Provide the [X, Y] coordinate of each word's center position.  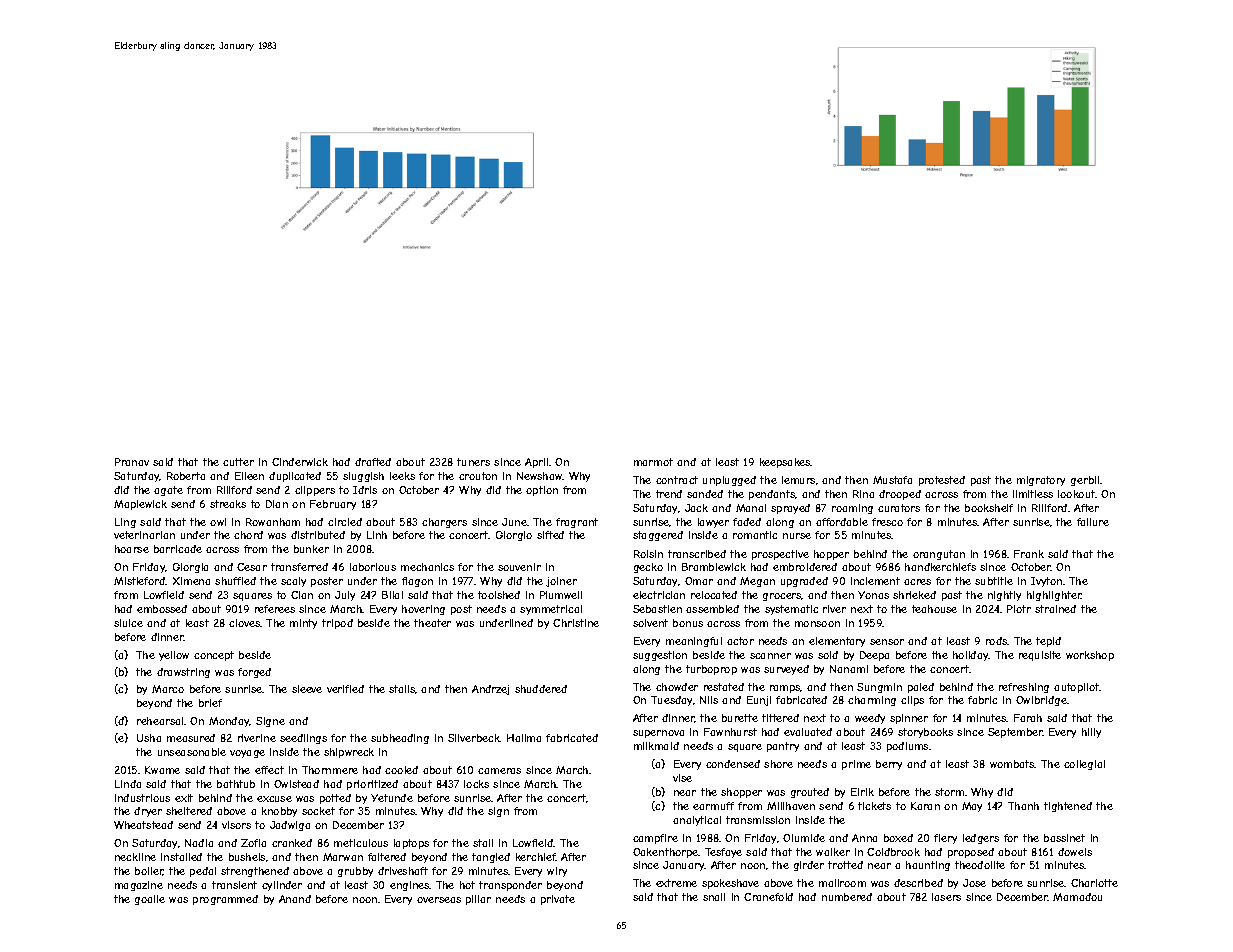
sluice [128, 623]
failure [1093, 522]
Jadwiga [290, 826]
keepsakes [785, 463]
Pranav [132, 462]
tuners [473, 462]
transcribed [697, 554]
